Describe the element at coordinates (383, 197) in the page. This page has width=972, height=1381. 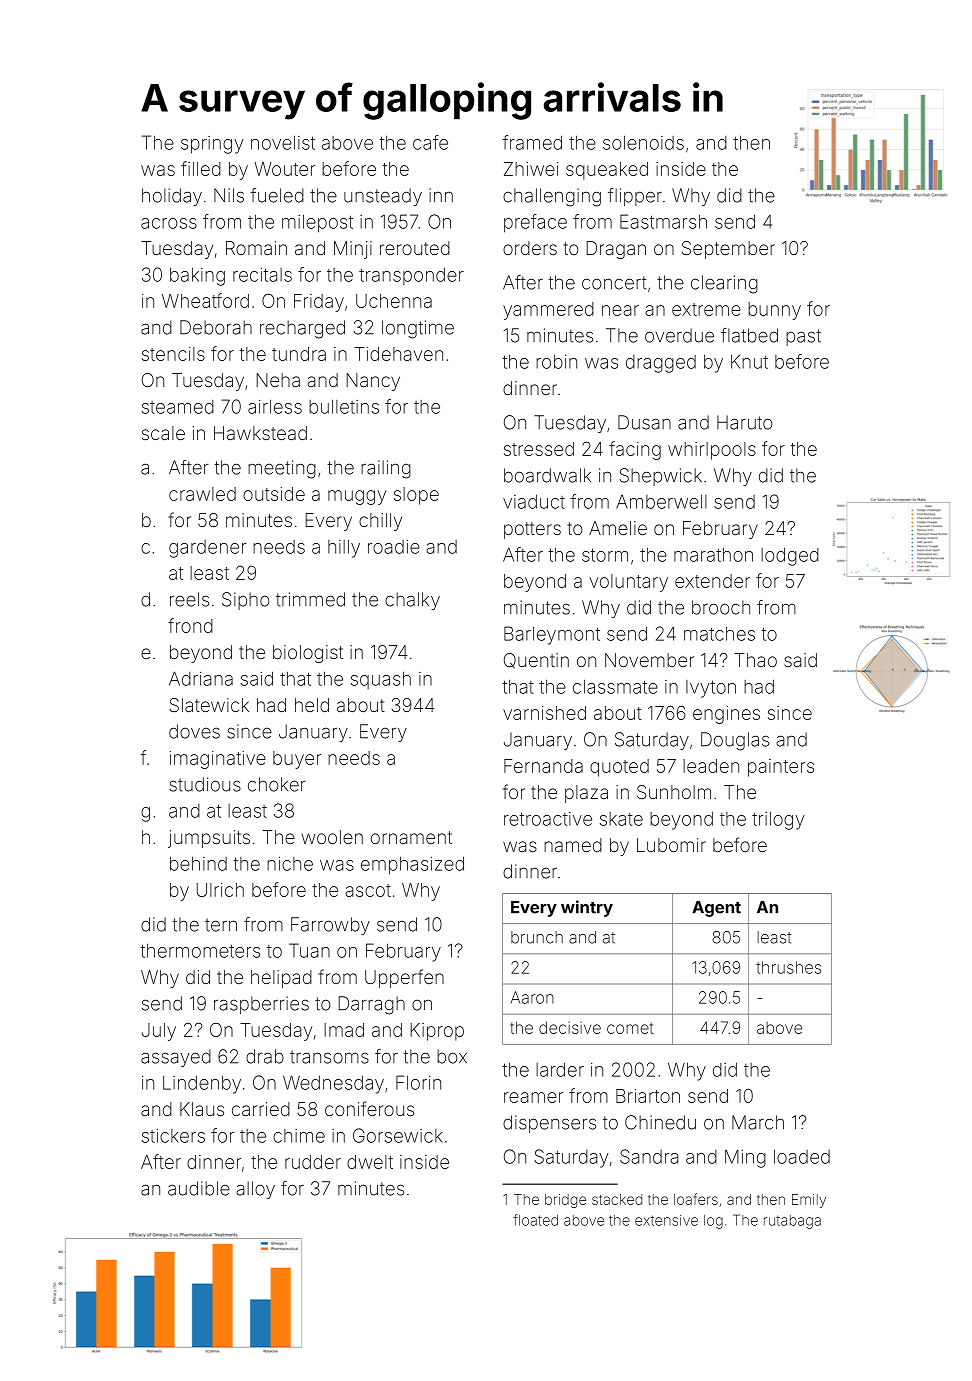
I see `unsteady` at that location.
